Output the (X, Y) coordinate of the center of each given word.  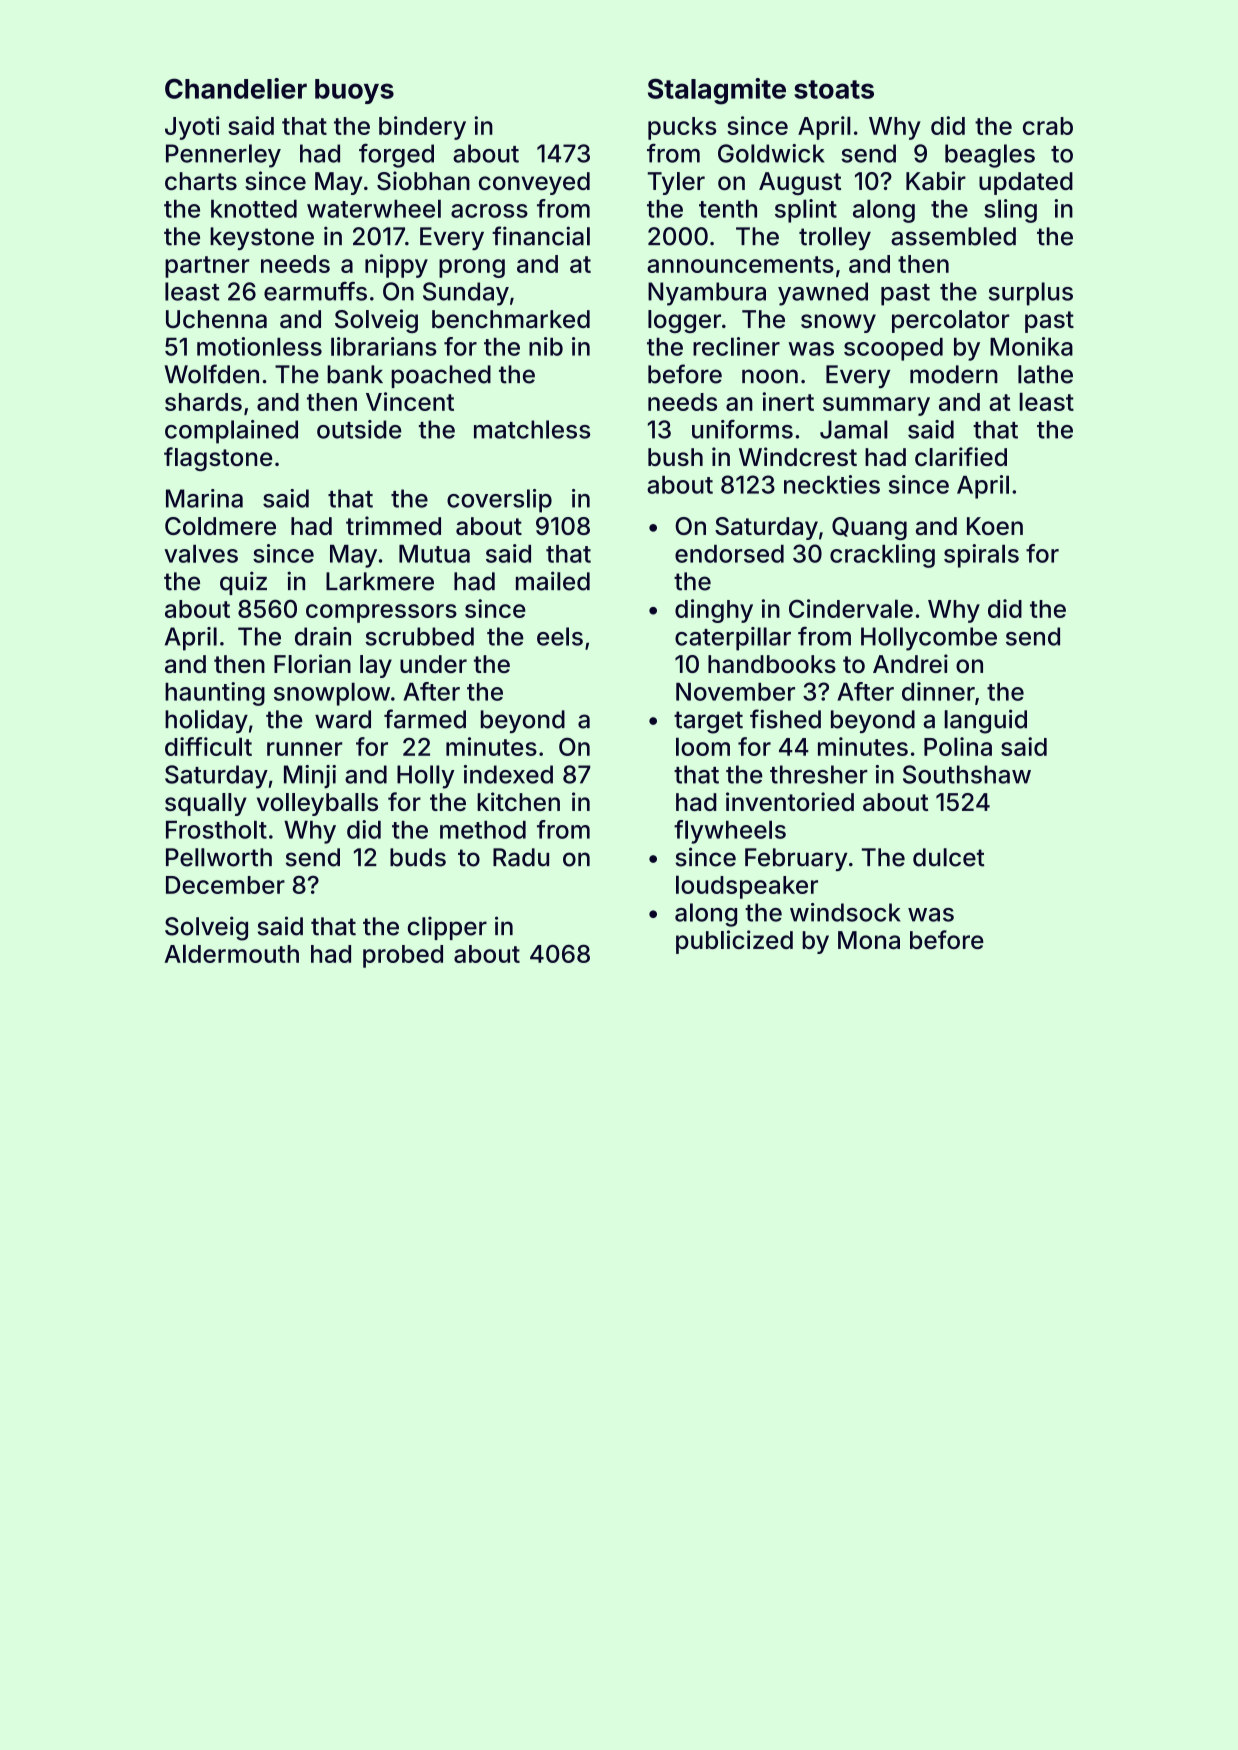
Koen (995, 526)
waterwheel (374, 208)
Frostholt (216, 829)
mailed (553, 581)
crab (1048, 126)
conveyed (534, 183)
